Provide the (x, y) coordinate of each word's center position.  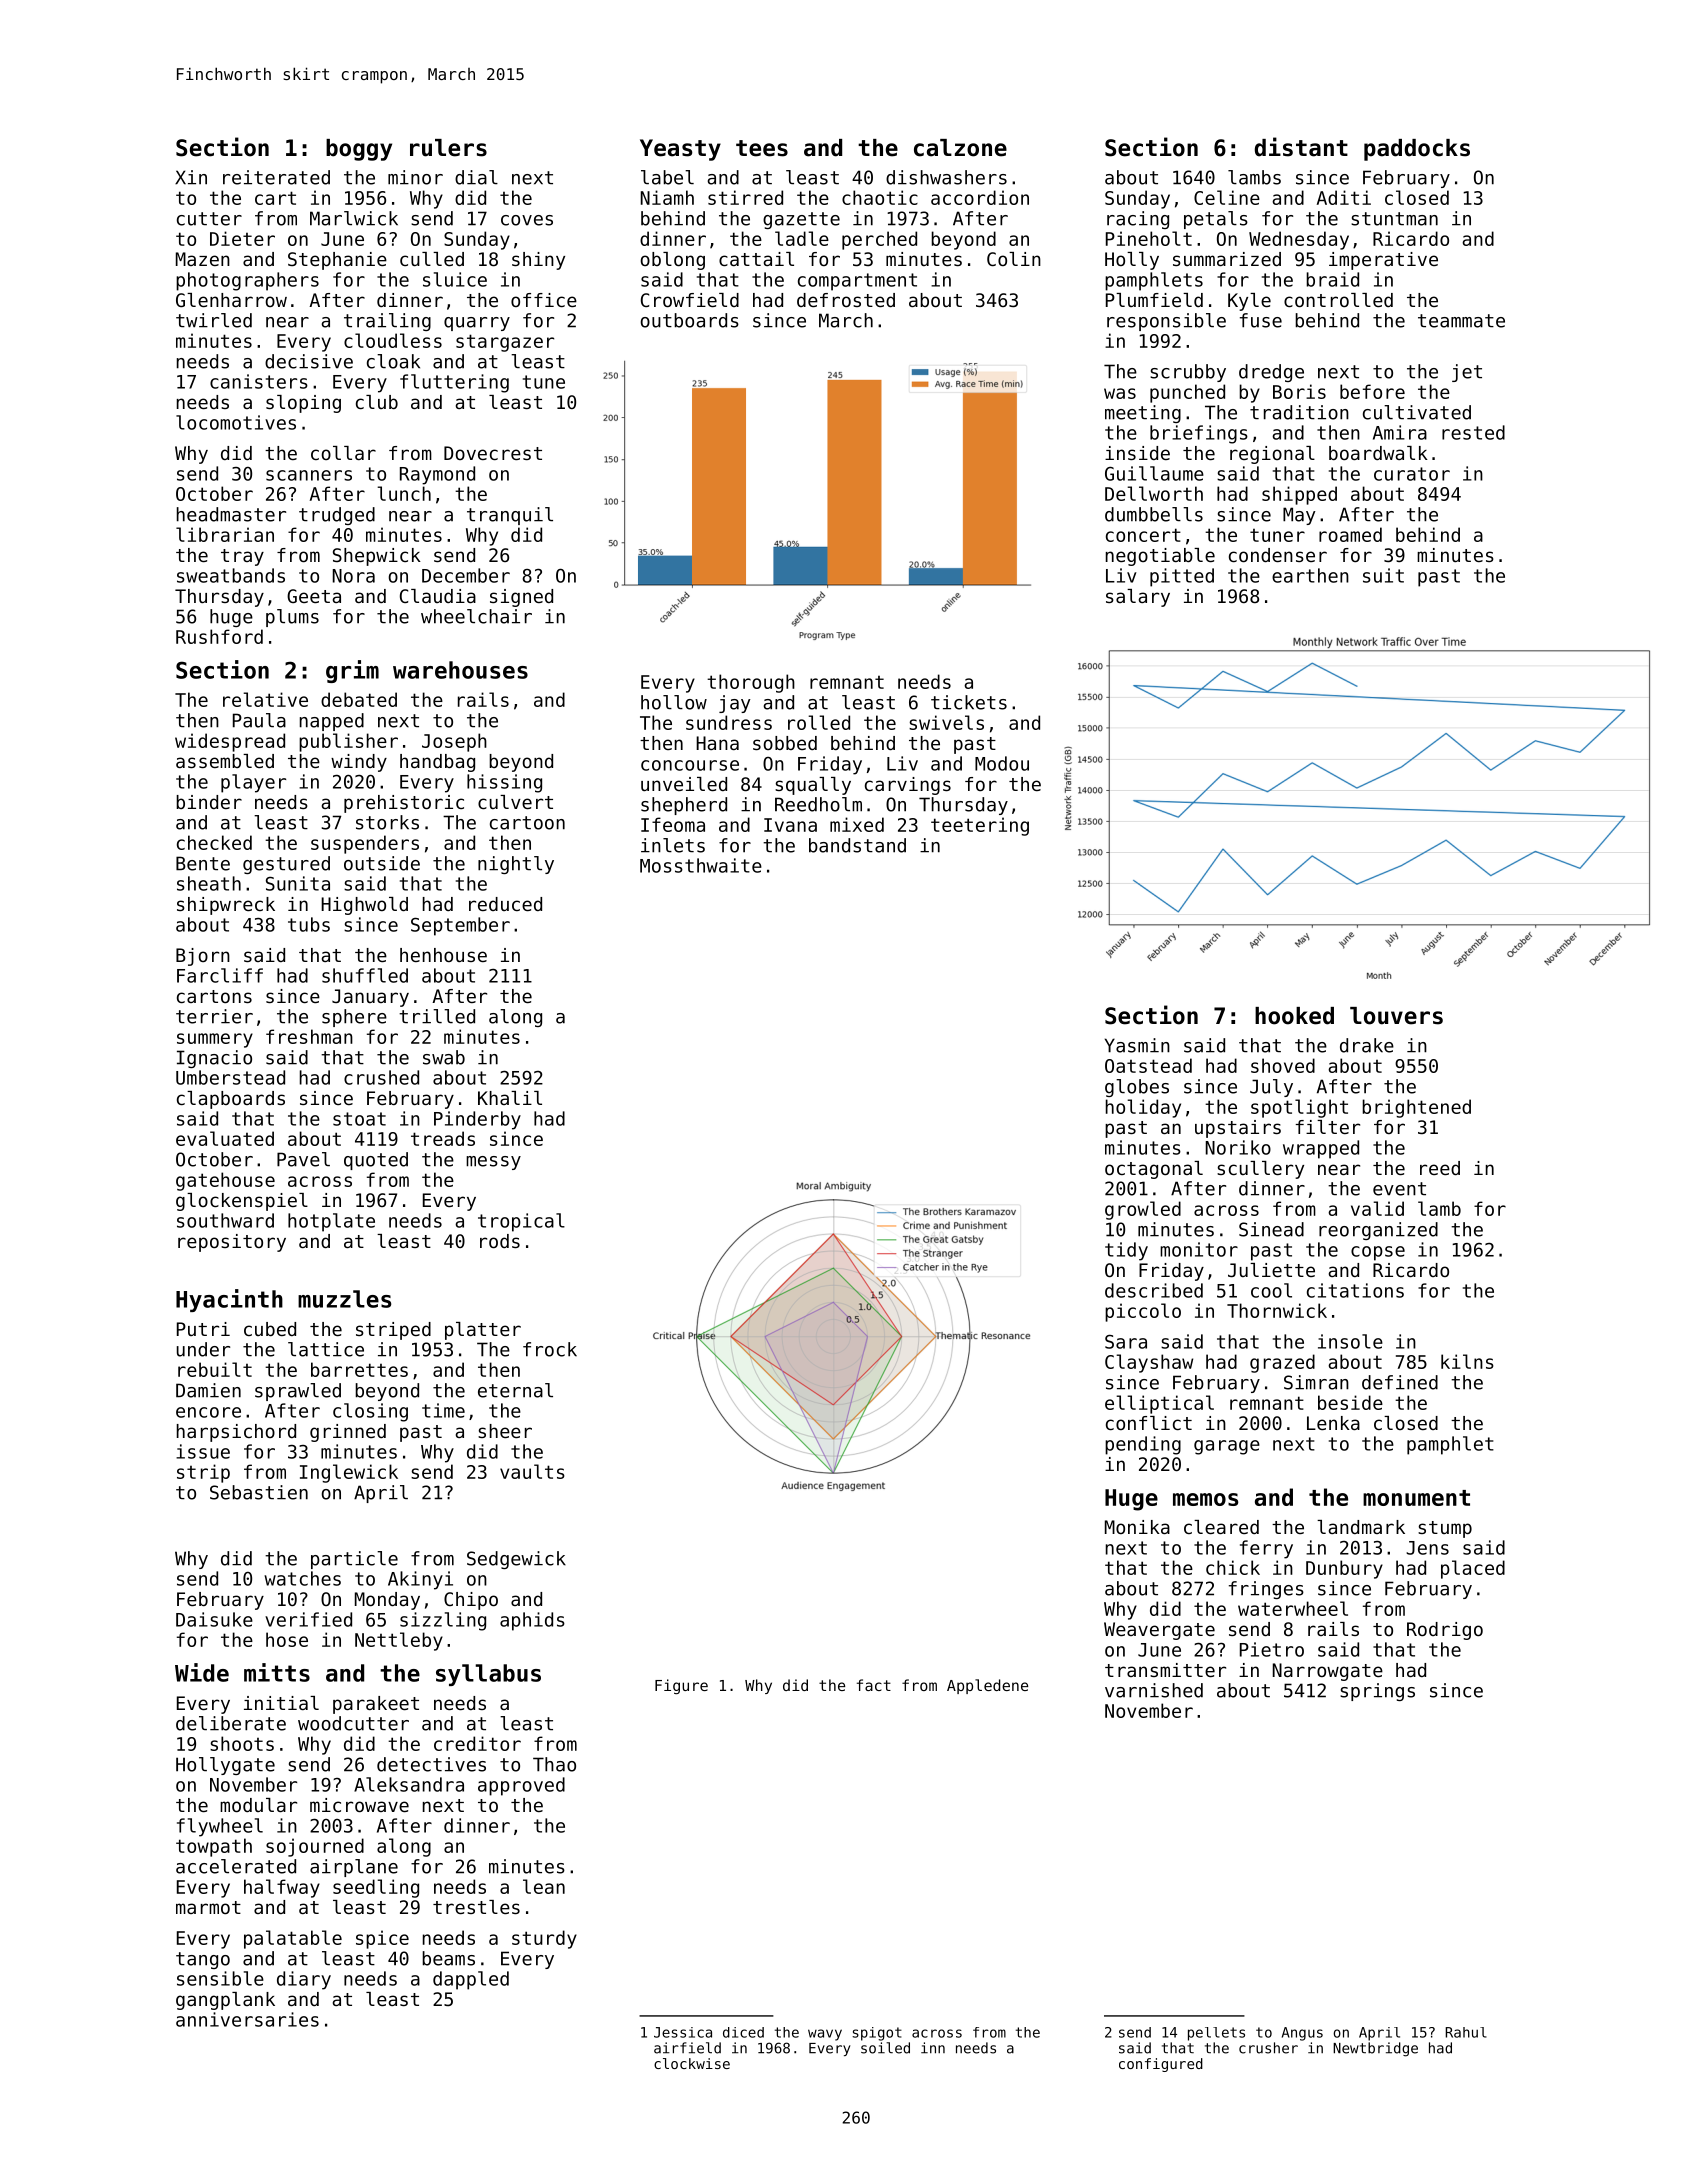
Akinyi (420, 1580)
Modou (1002, 763)
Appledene (987, 1686)
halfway (282, 1888)
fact (874, 1685)
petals (1216, 220)
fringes (1266, 1590)
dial (476, 177)
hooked (1294, 1016)
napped (332, 722)
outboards (690, 320)
